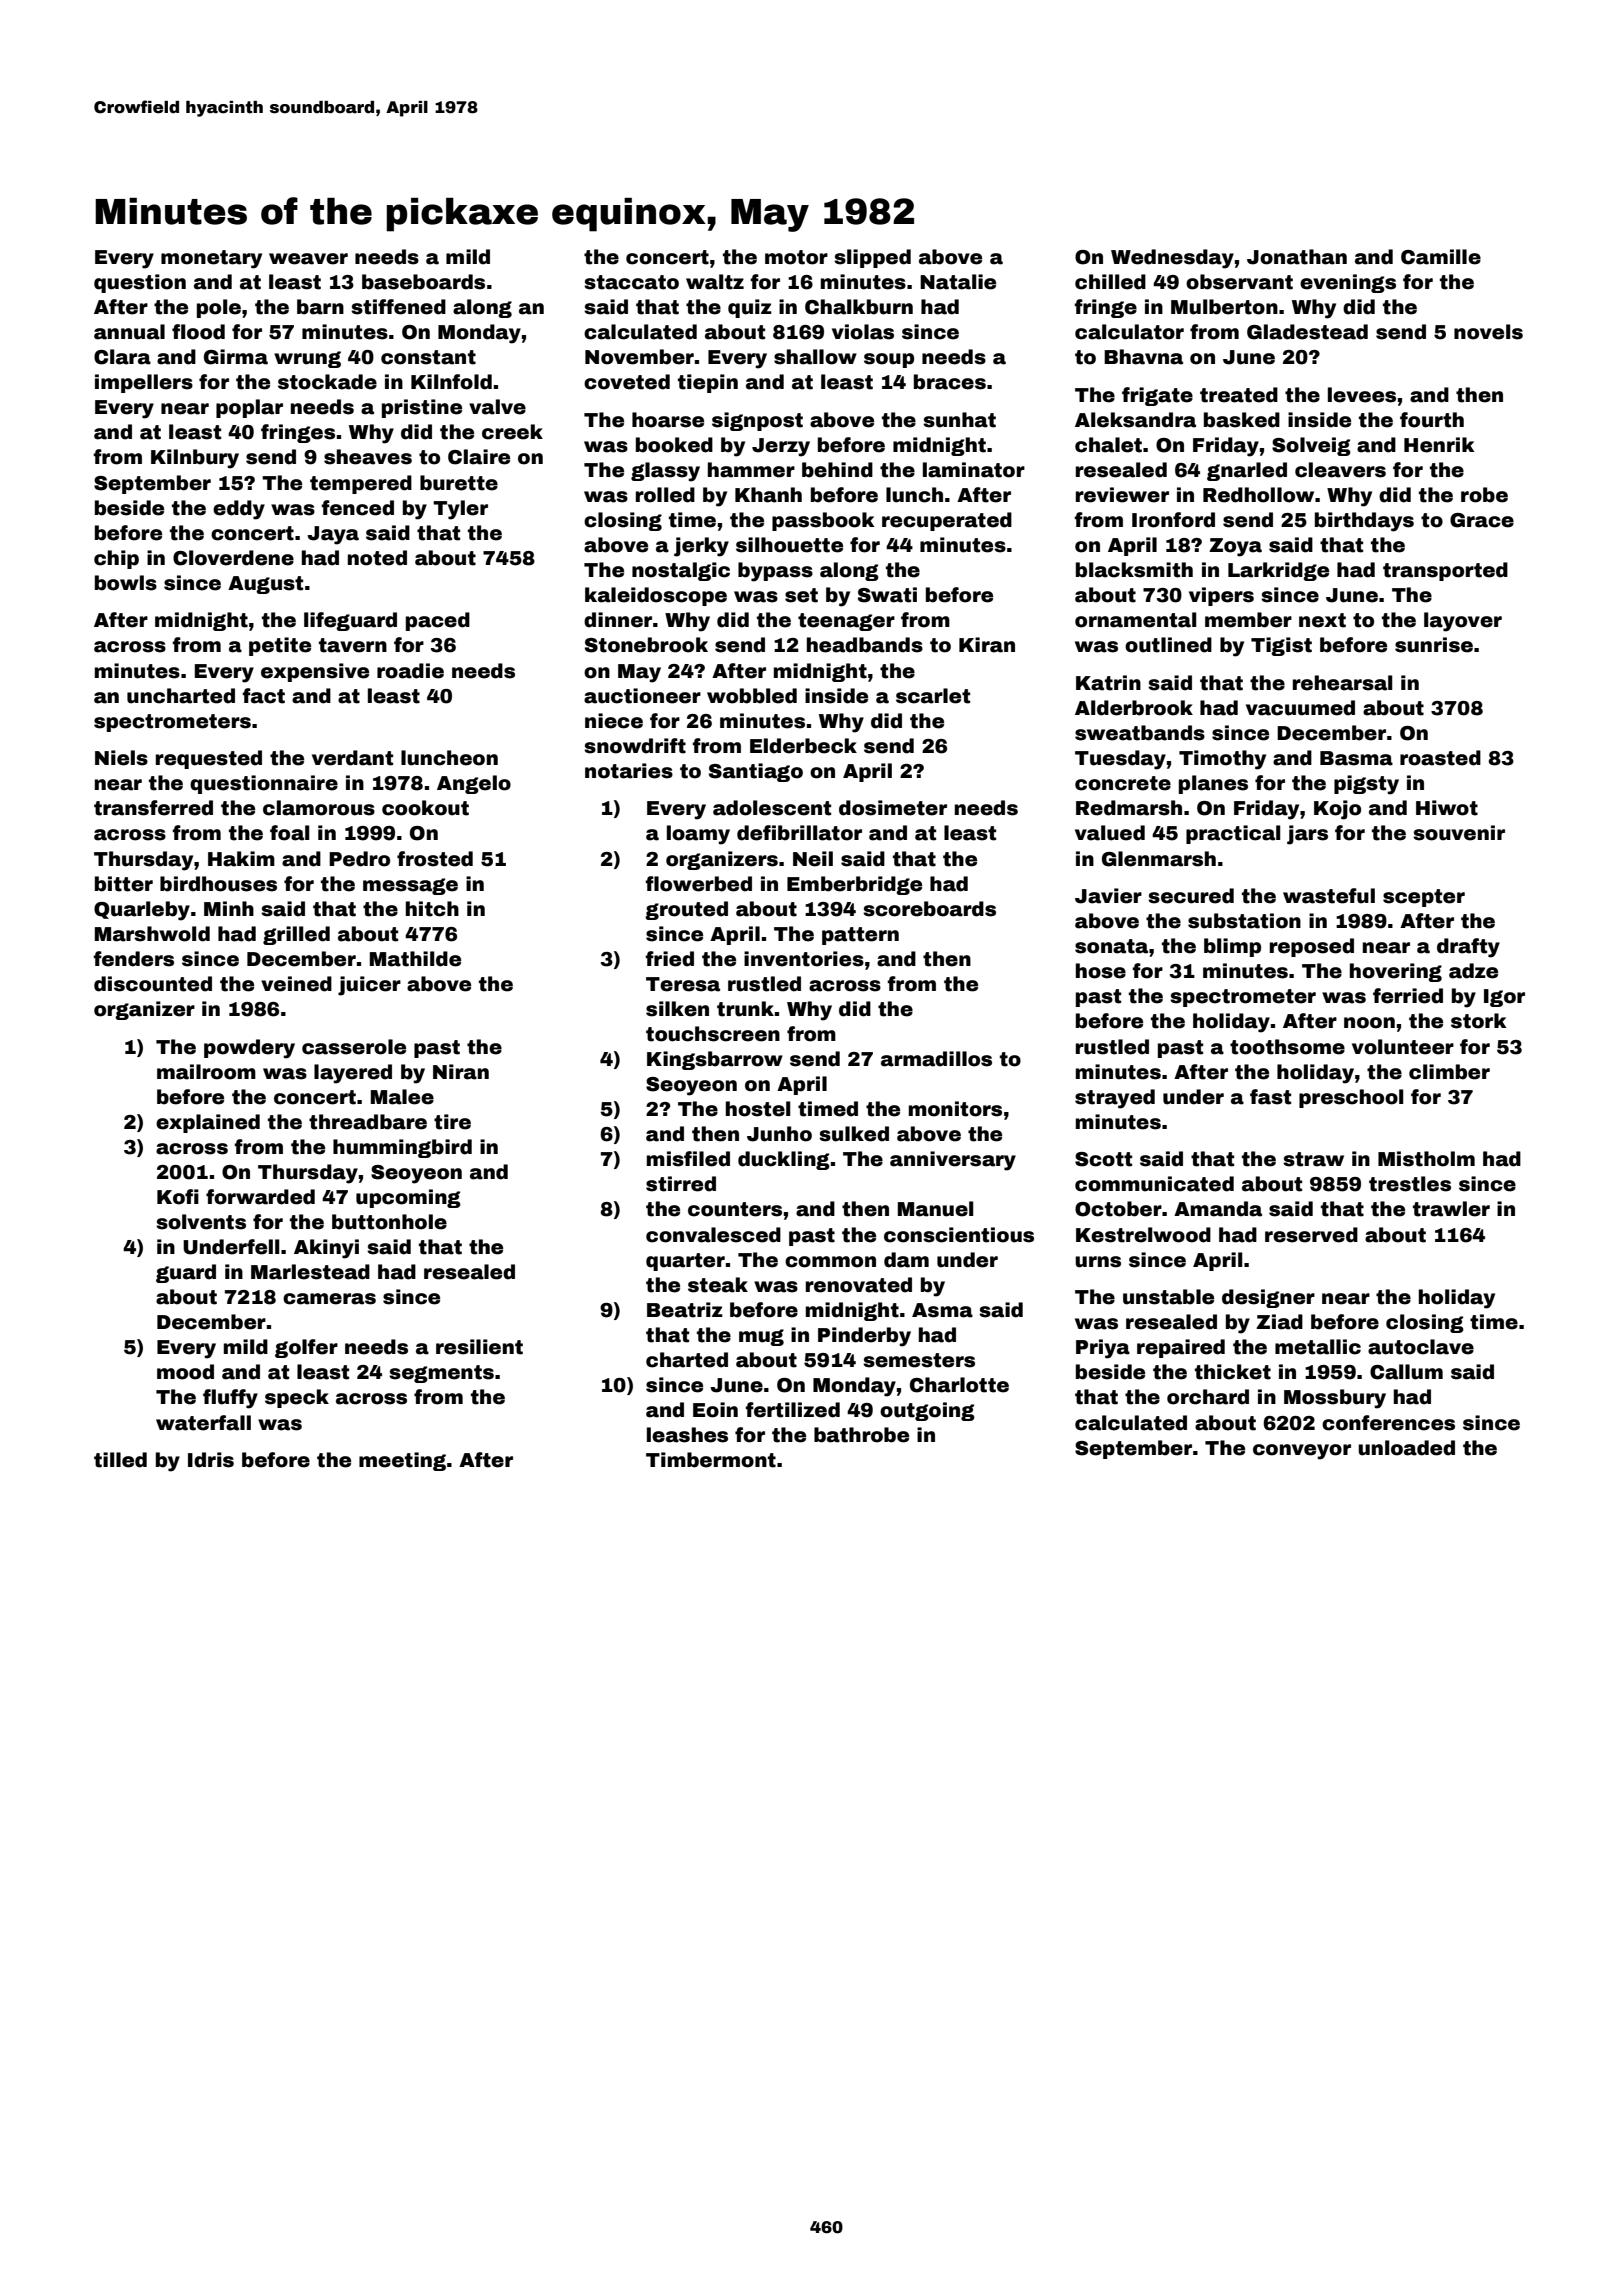 This image has width=1620, height=2292. What do you see at coordinates (422, 408) in the image?
I see `pristine` at bounding box center [422, 408].
